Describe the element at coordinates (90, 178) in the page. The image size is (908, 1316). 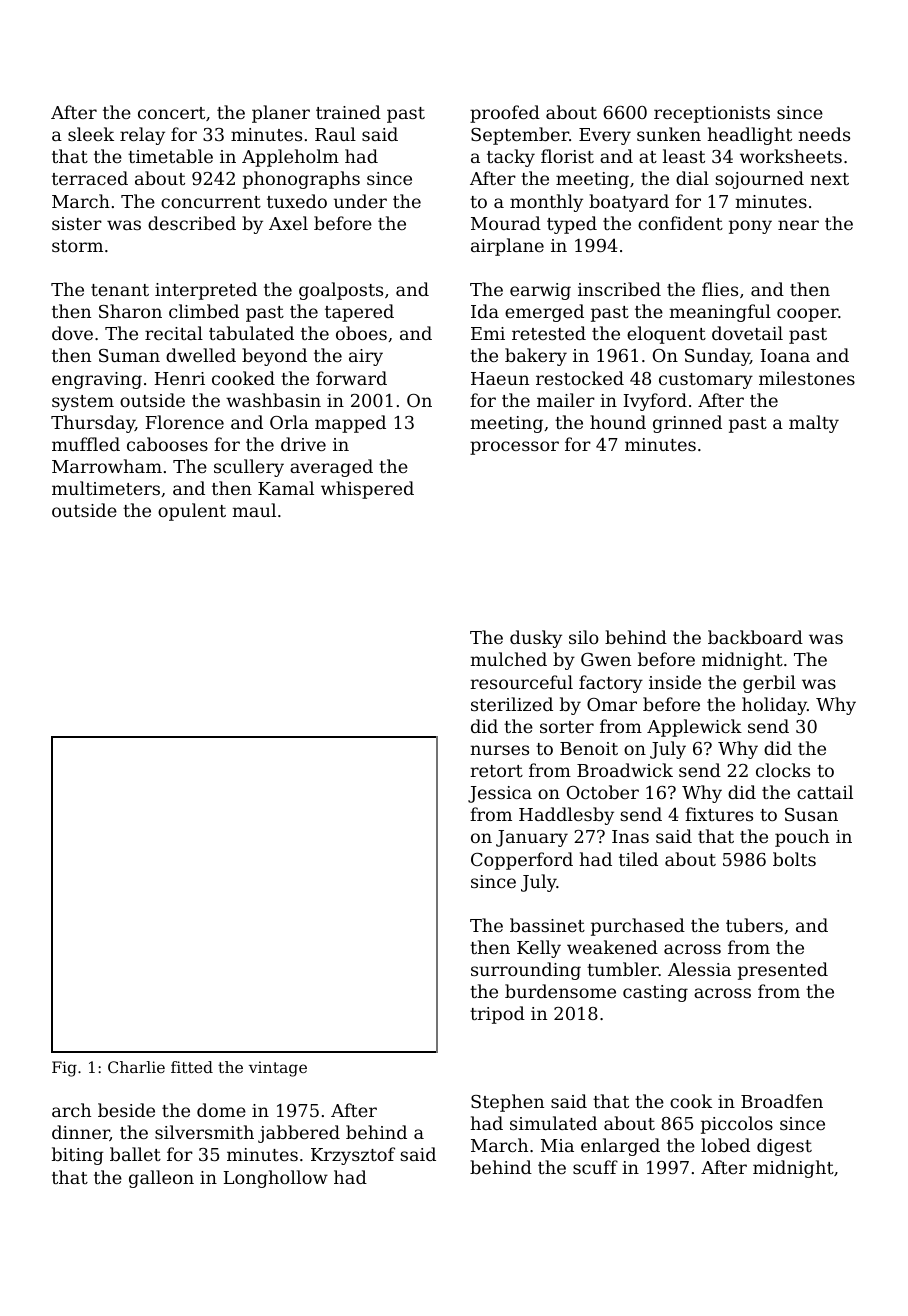
I see `terraced` at that location.
